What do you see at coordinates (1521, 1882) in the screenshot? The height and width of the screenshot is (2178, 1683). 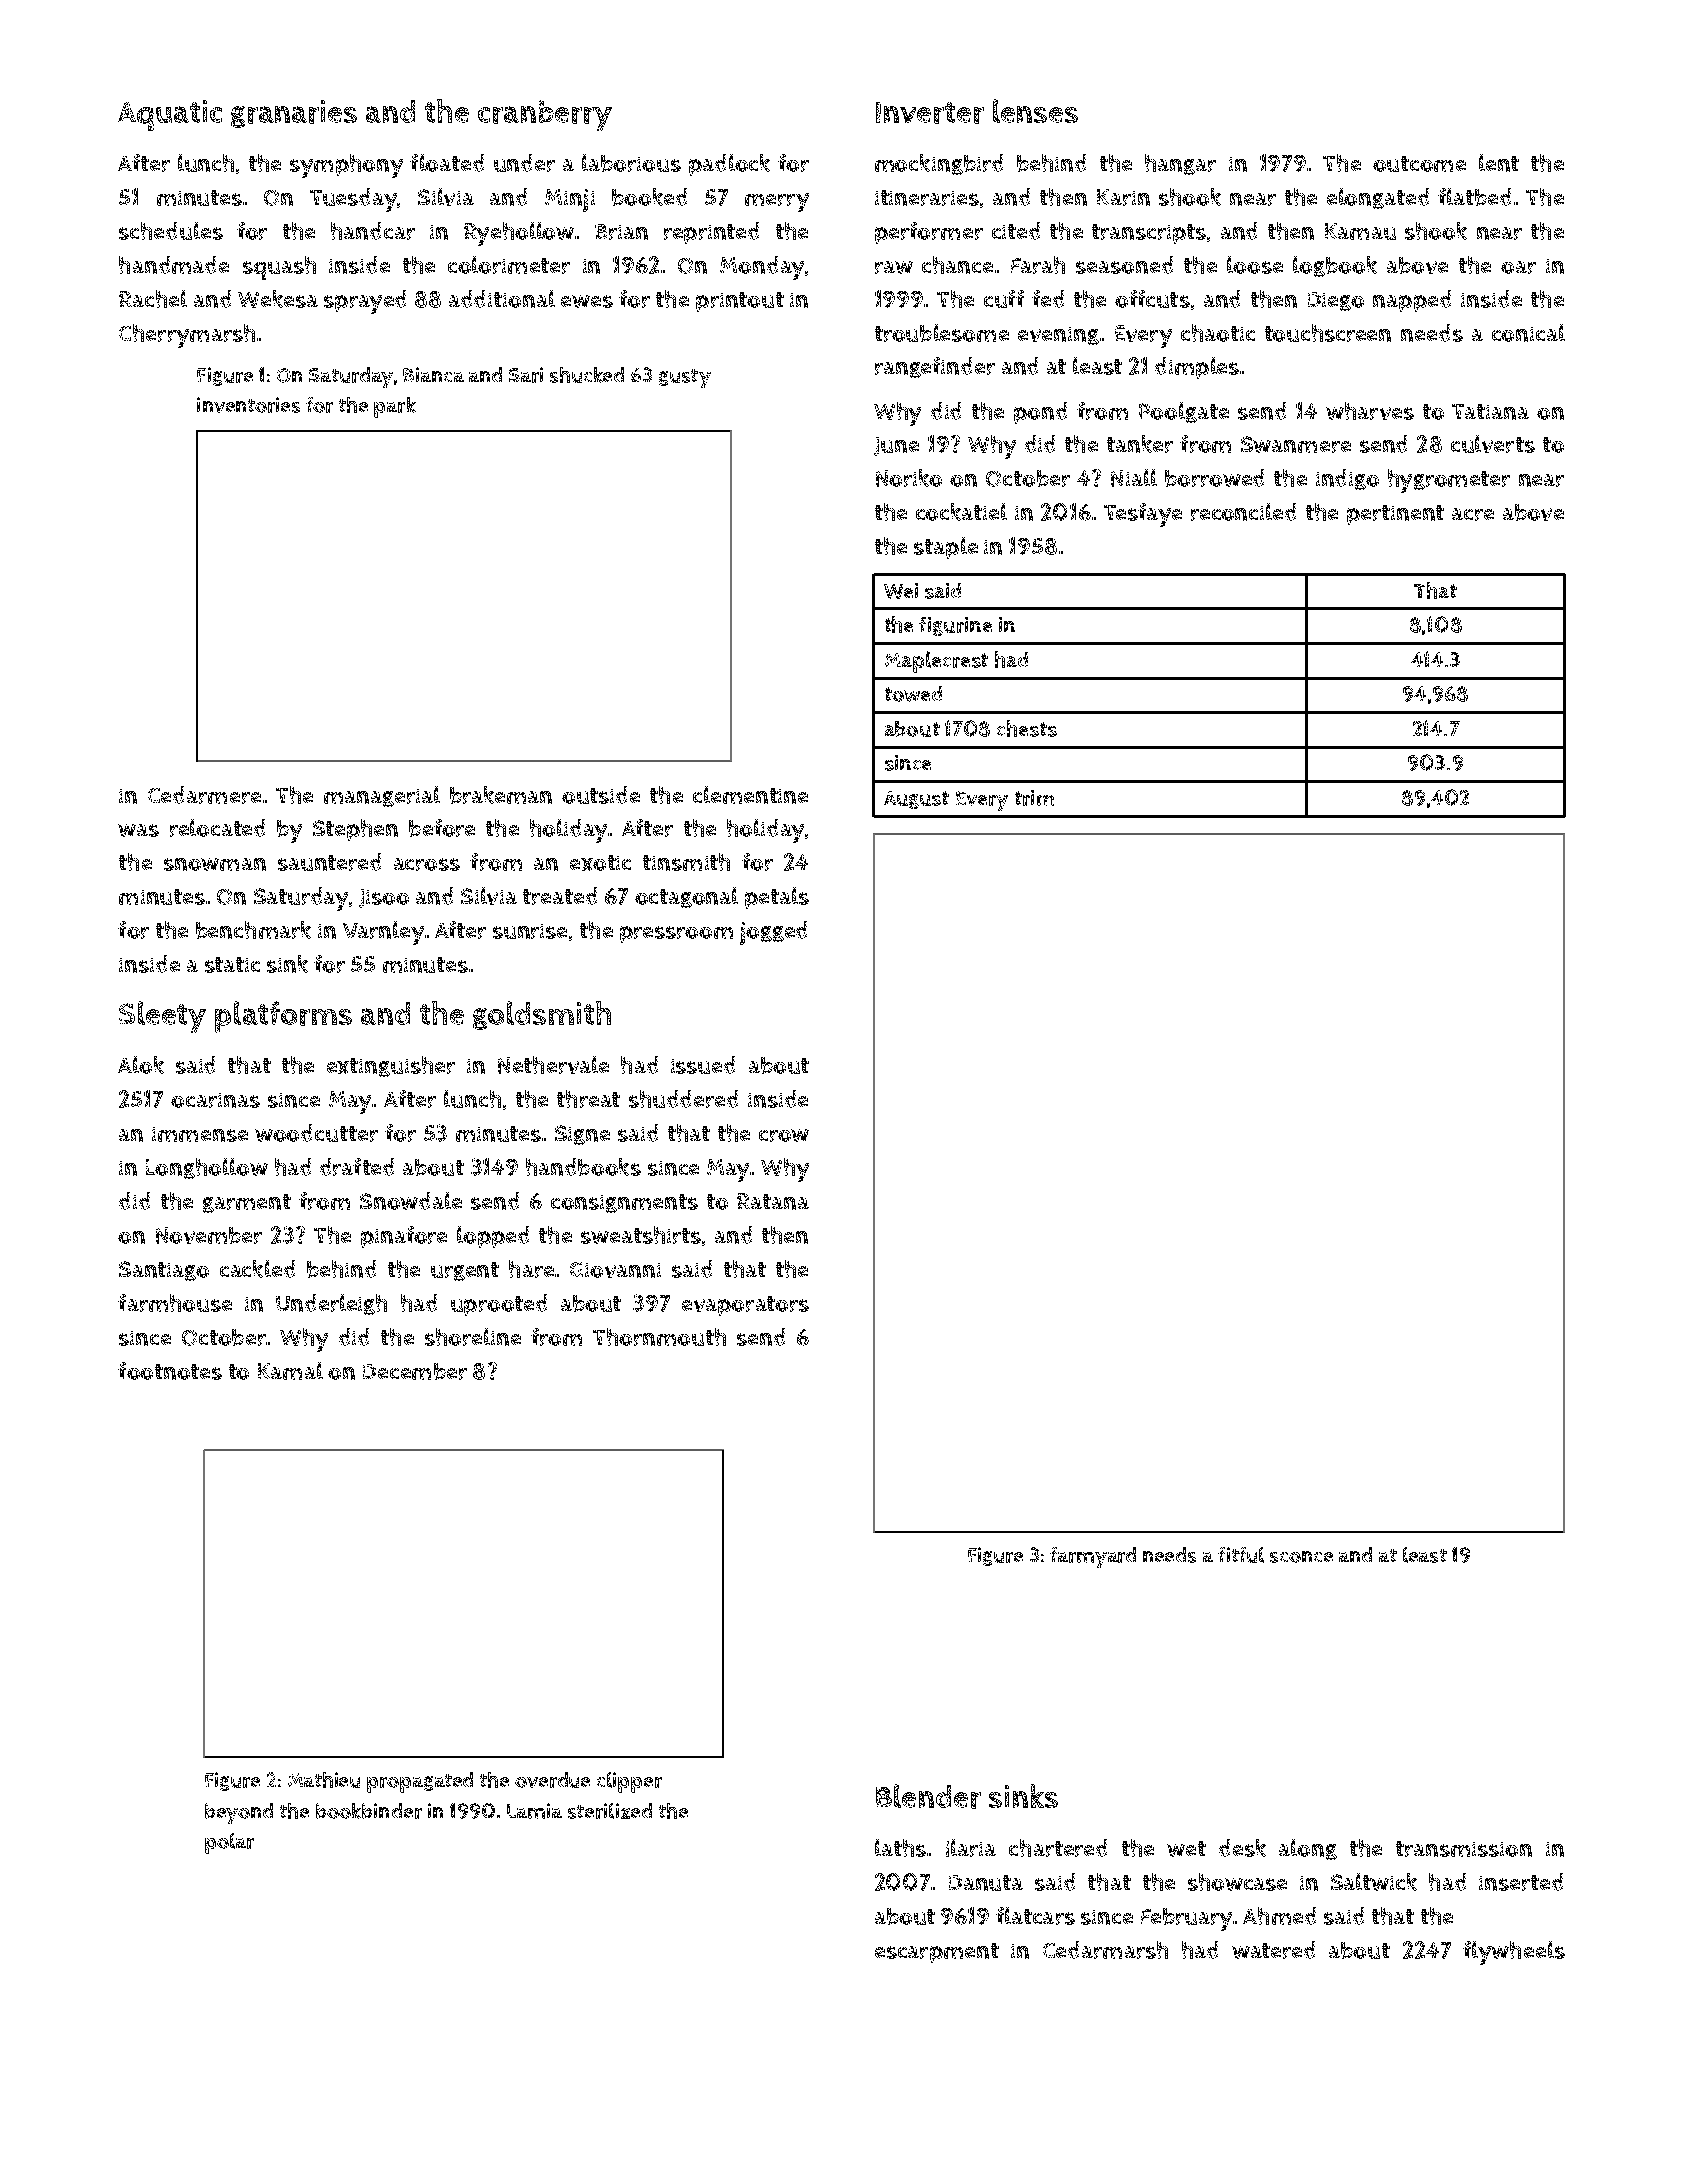 I see `inserted` at bounding box center [1521, 1882].
